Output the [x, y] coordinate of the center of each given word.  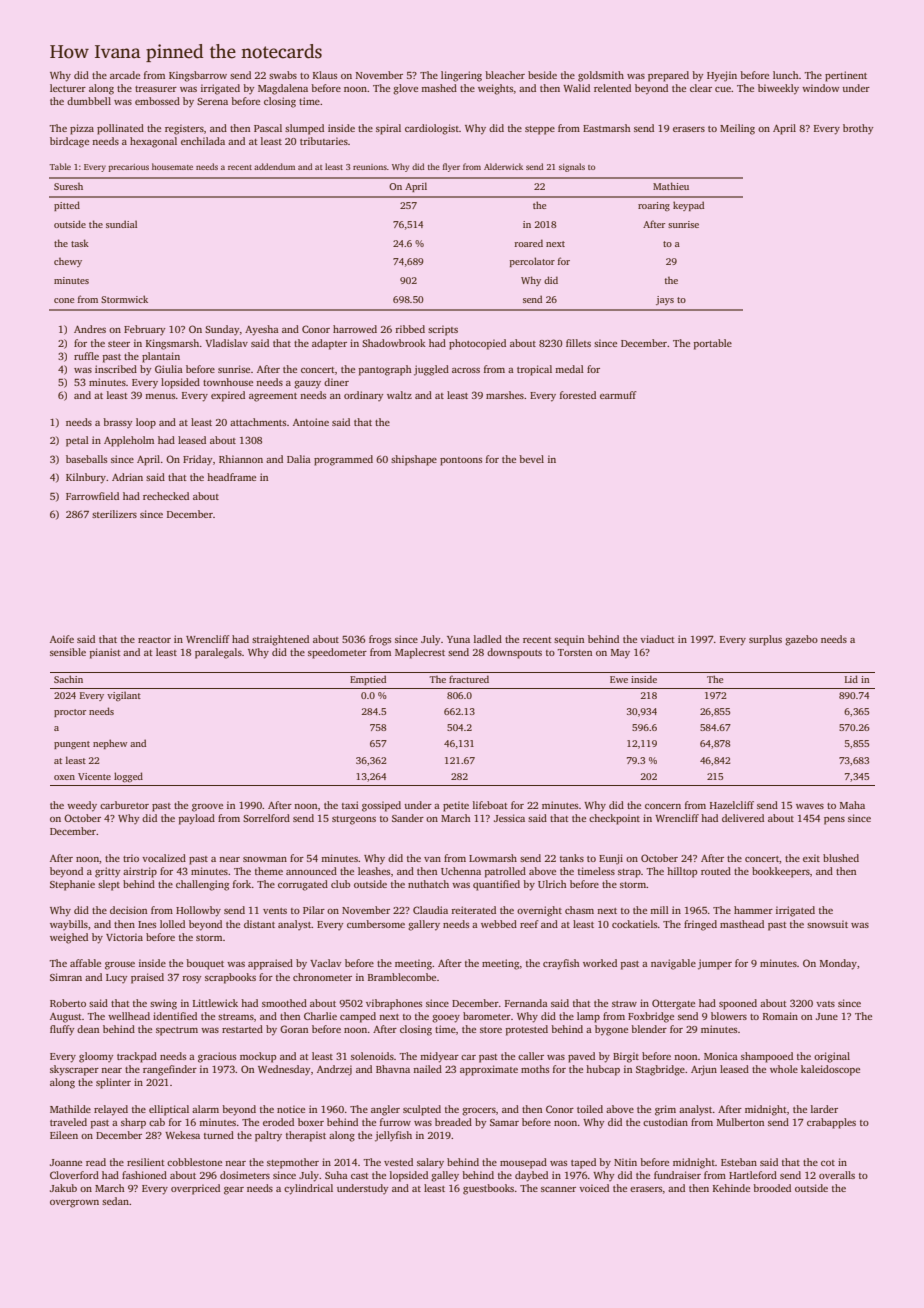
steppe [540, 130]
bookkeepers [781, 872]
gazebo [801, 640]
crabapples [831, 1123]
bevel [531, 459]
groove [207, 808]
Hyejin [722, 76]
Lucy [116, 978]
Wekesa [182, 1135]
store [491, 1030]
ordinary [363, 396]
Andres [90, 329]
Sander [408, 818]
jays [665, 300]
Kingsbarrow [198, 76]
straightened [280, 640]
